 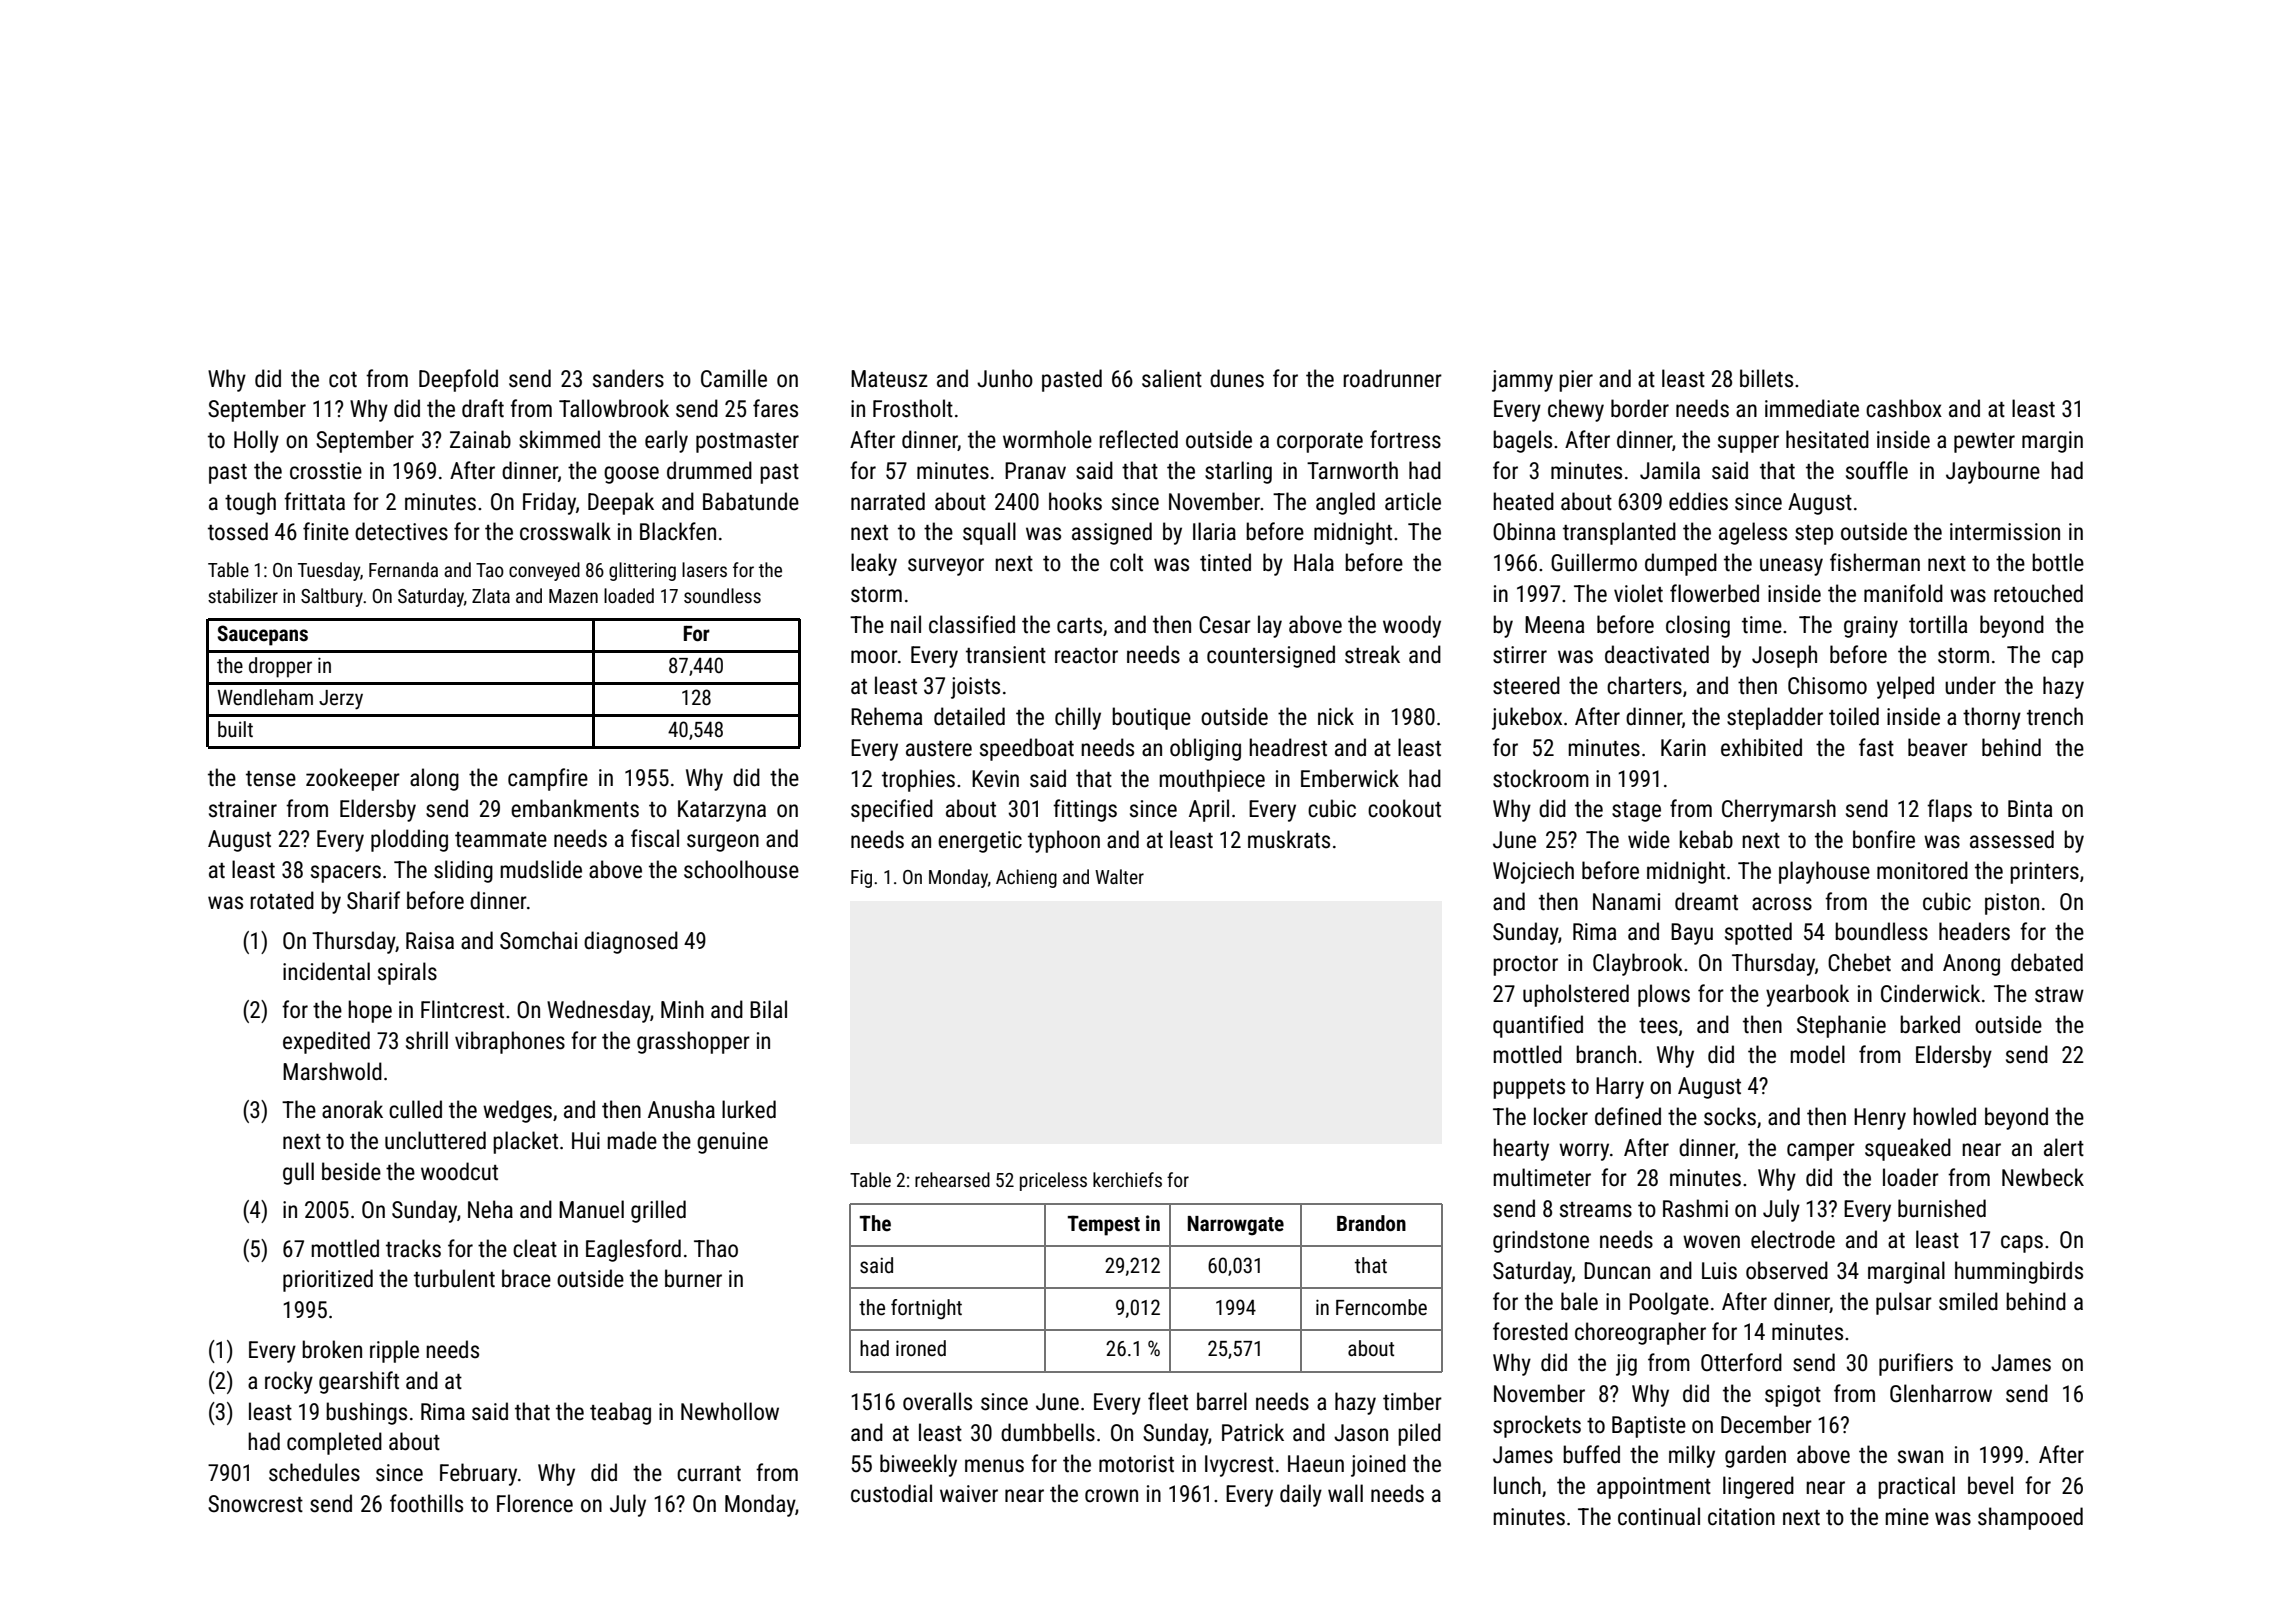 I want to click on schedules, so click(x=314, y=1472).
